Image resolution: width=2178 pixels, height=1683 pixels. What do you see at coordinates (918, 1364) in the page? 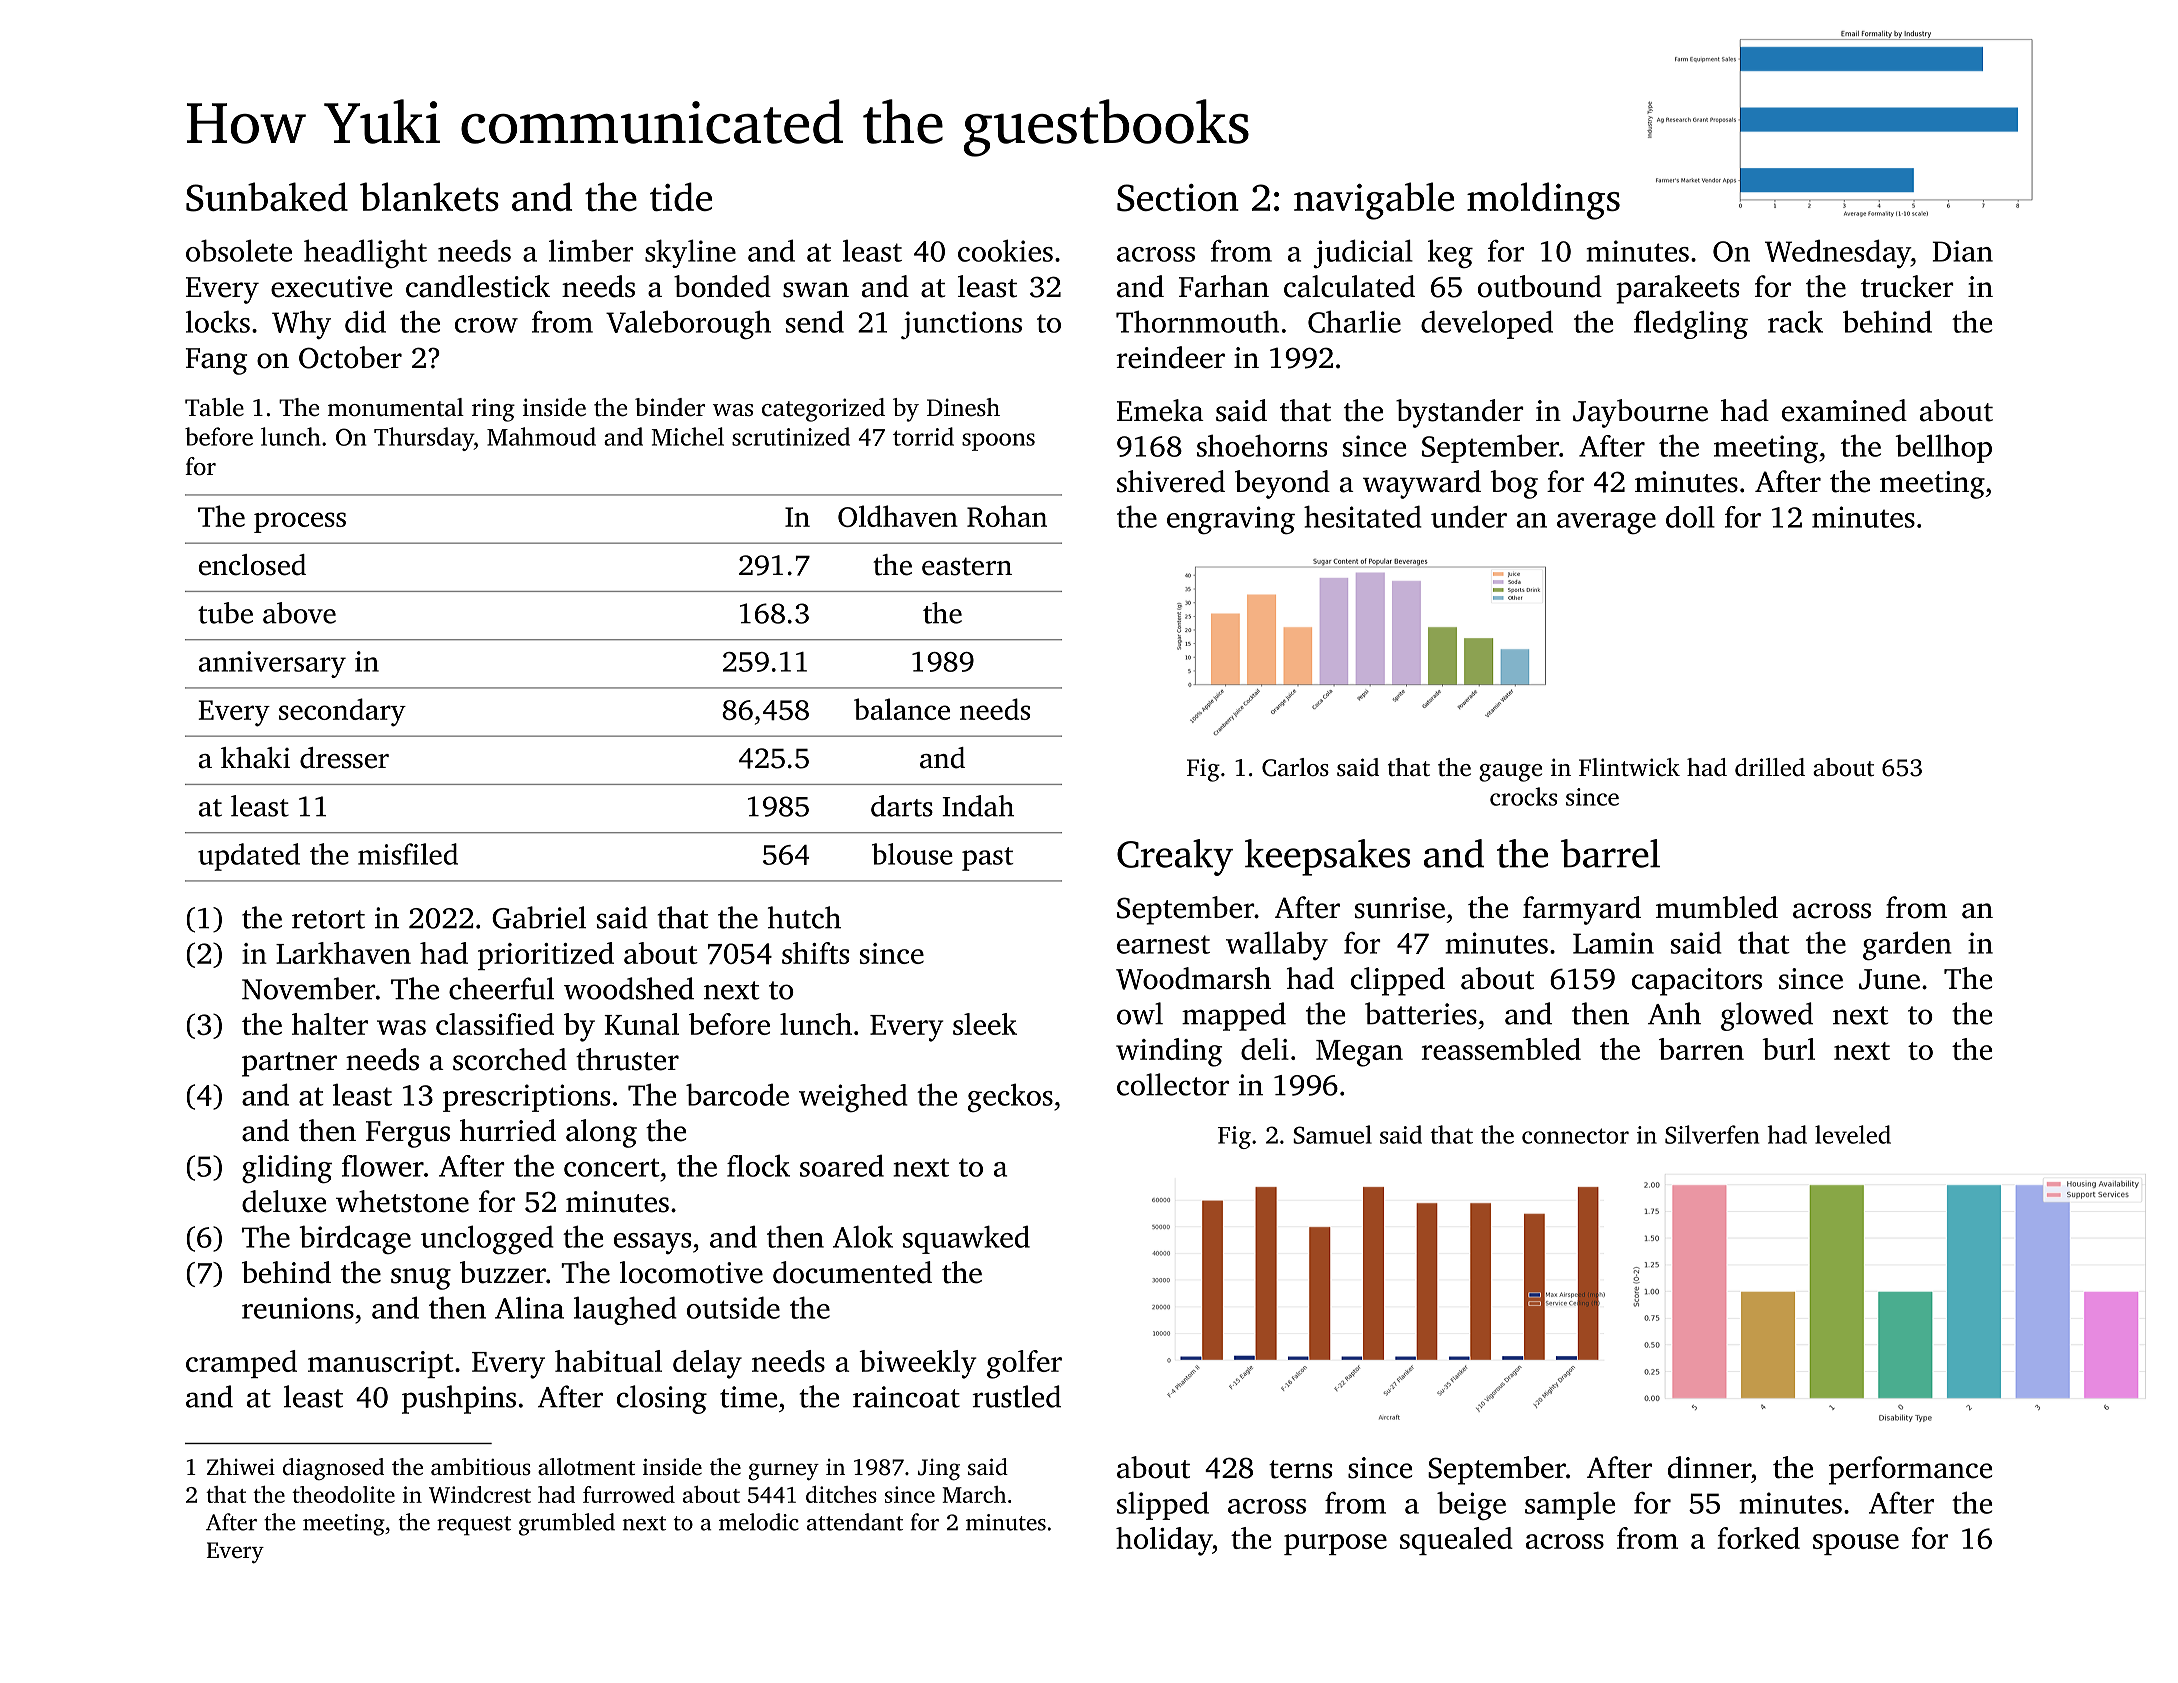
I see `biweekly` at bounding box center [918, 1364].
